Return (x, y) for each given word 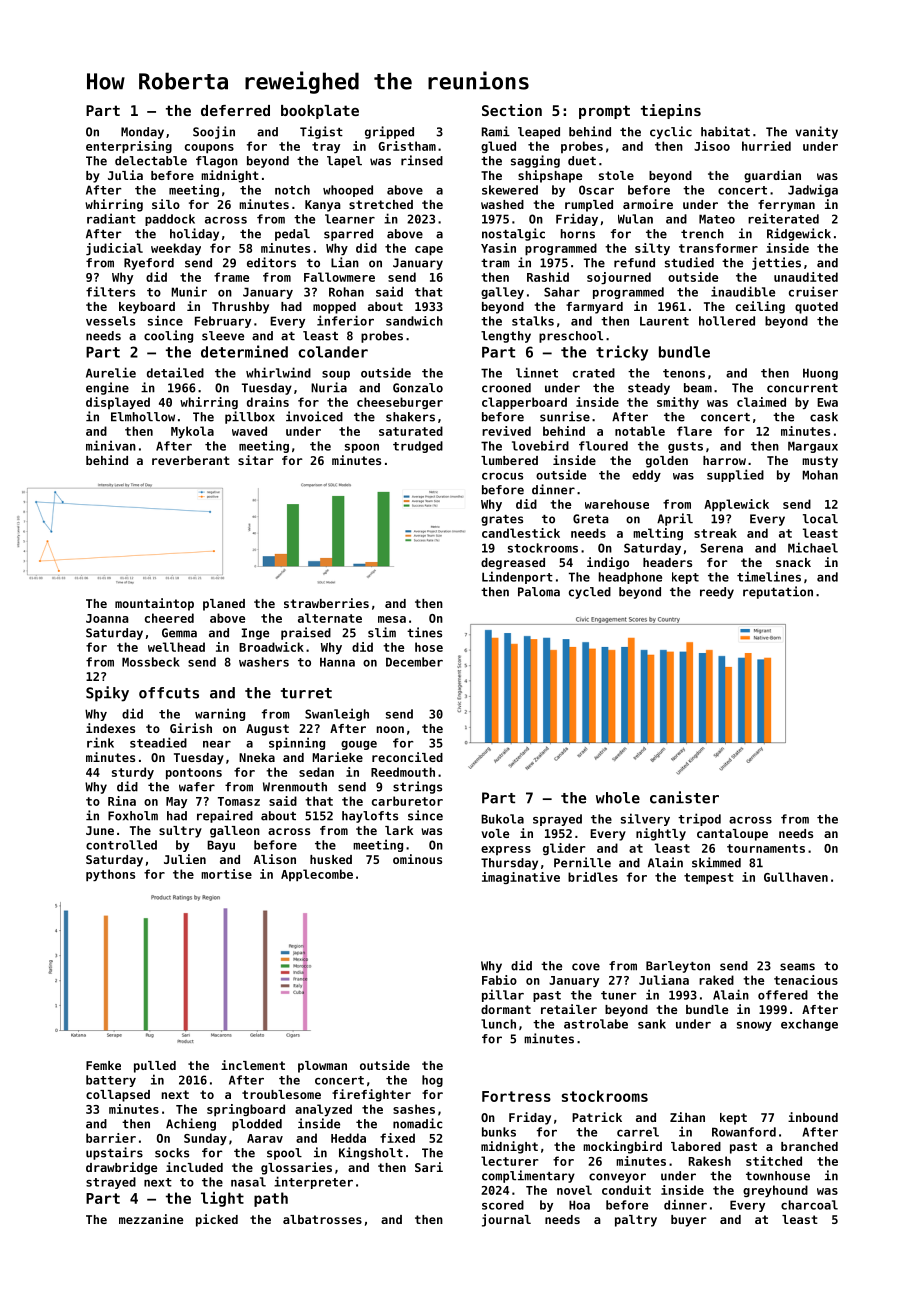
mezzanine (151, 1219)
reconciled (407, 757)
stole (616, 175)
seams (797, 967)
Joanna (107, 618)
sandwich (414, 321)
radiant (111, 218)
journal (506, 1220)
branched (809, 1146)
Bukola (502, 819)
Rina (122, 801)
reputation (778, 592)
